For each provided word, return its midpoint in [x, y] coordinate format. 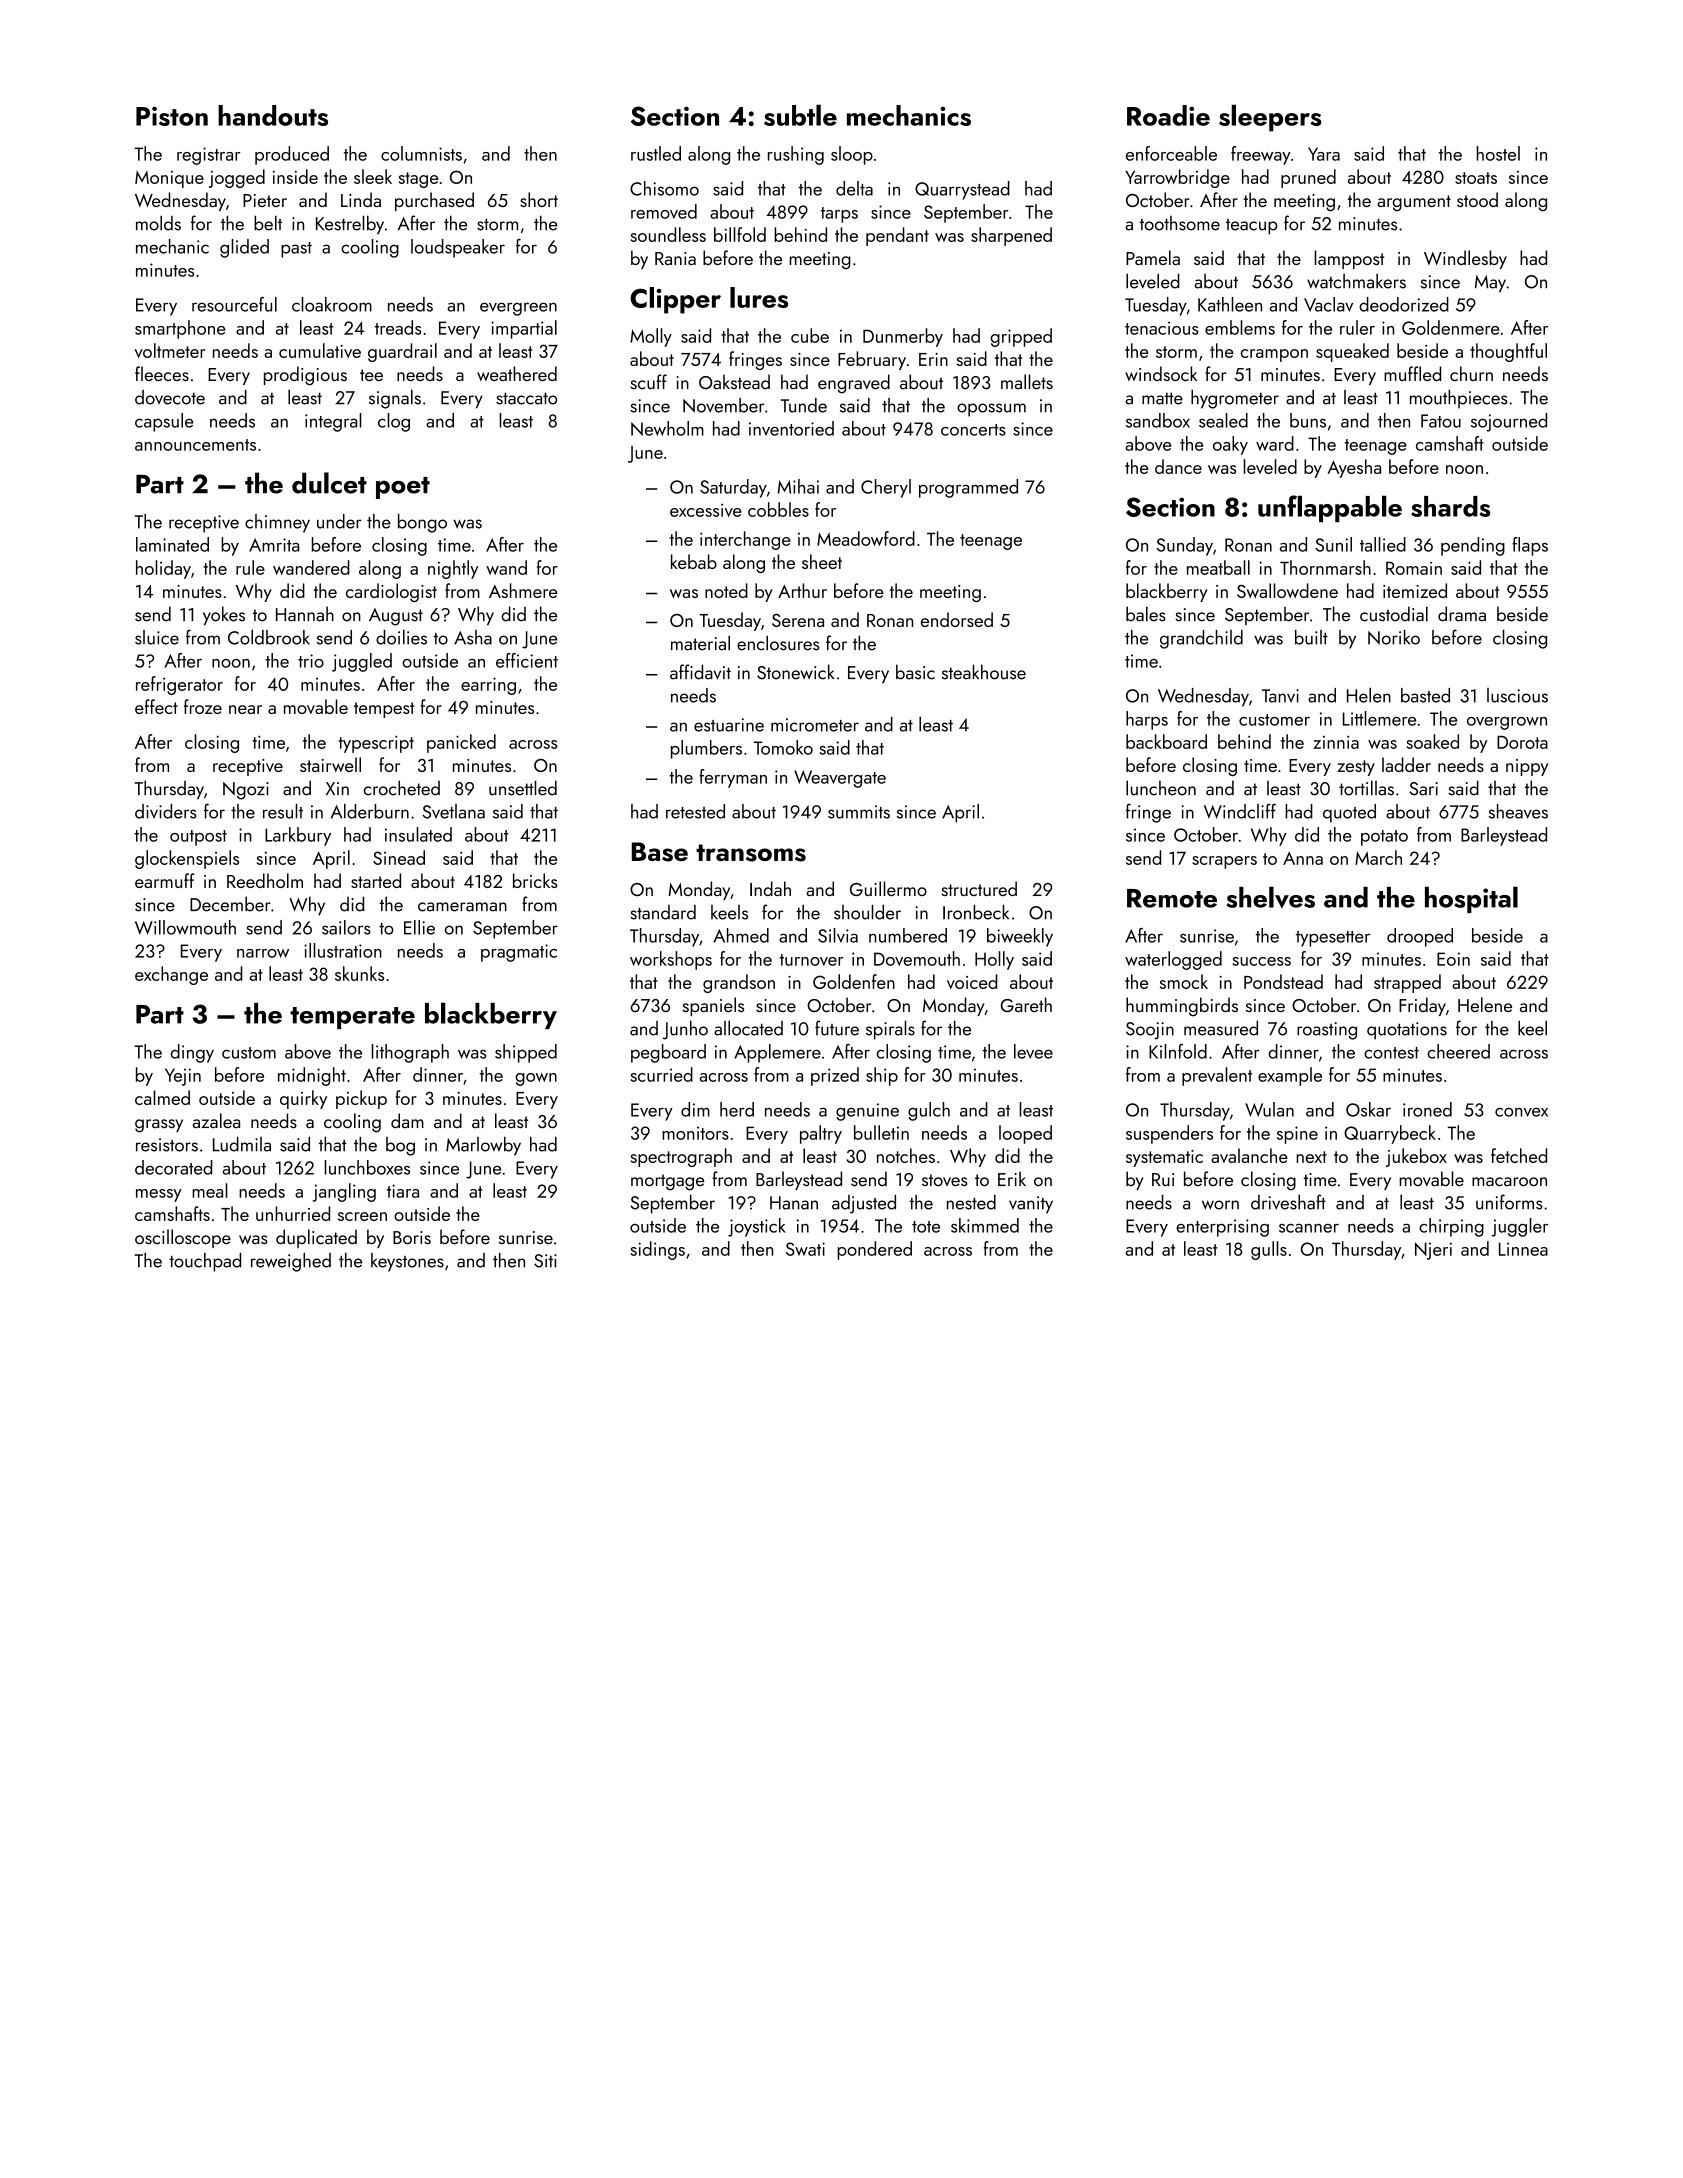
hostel [1498, 153]
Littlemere [1379, 718]
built [1311, 637]
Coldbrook [269, 637]
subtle [800, 115]
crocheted [402, 788]
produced [292, 155]
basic [915, 672]
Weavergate [840, 779]
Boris [412, 1238]
